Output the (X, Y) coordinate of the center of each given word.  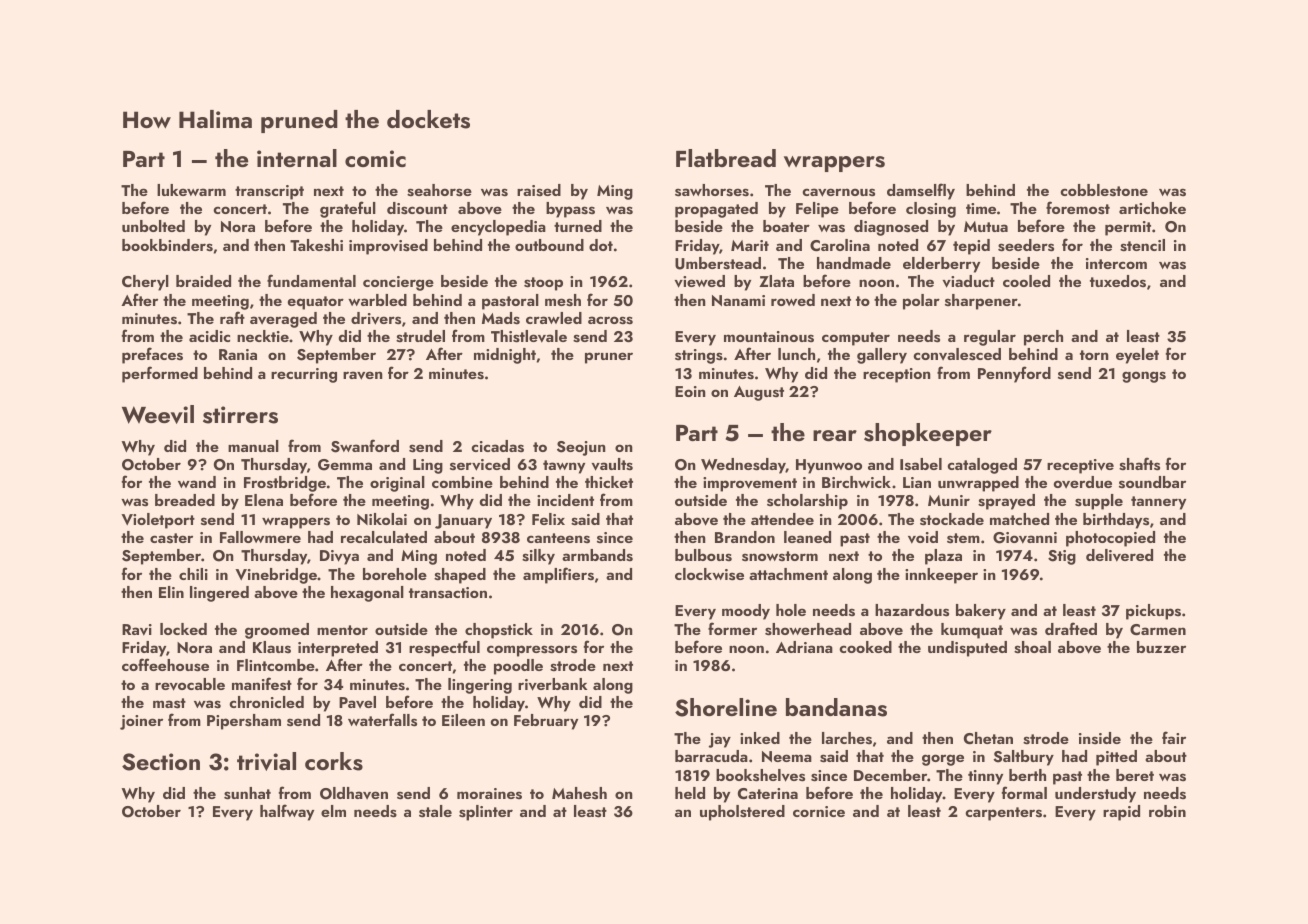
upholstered (742, 813)
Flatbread (726, 158)
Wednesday (743, 466)
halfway (287, 812)
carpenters (1003, 814)
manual (253, 446)
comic (375, 158)
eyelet (1137, 356)
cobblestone (1104, 190)
